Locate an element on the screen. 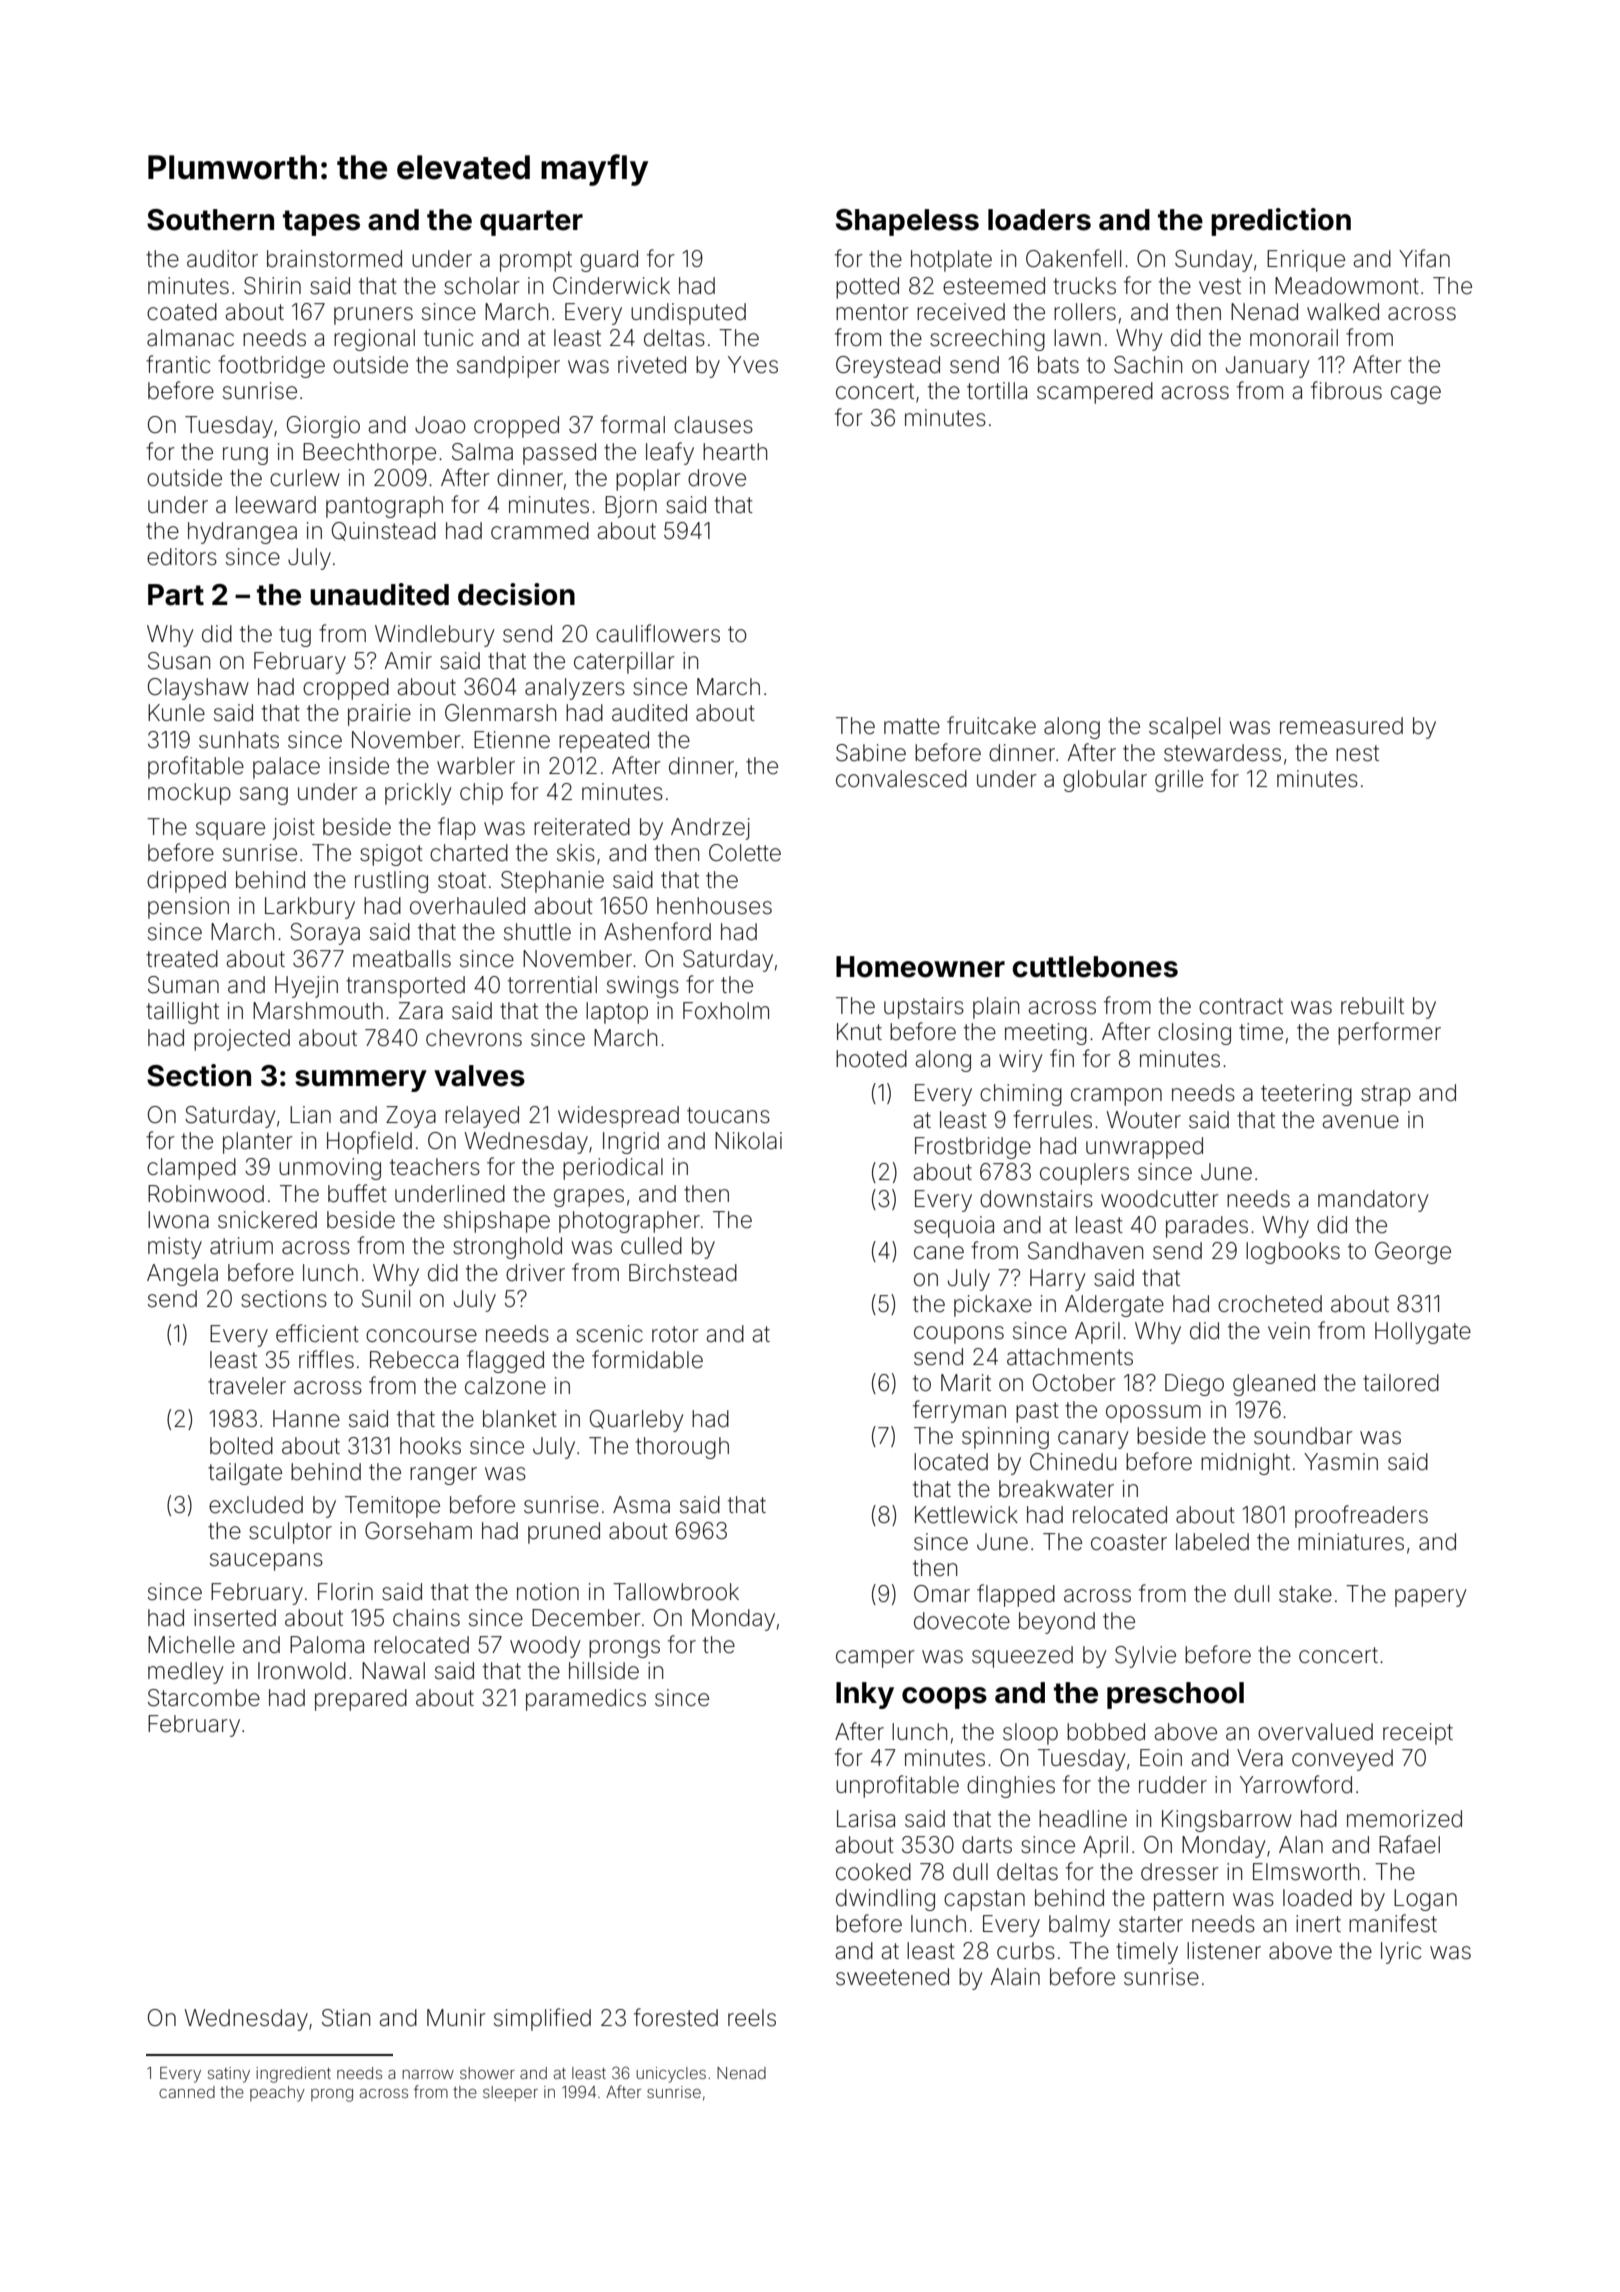  reels is located at coordinates (752, 2018).
